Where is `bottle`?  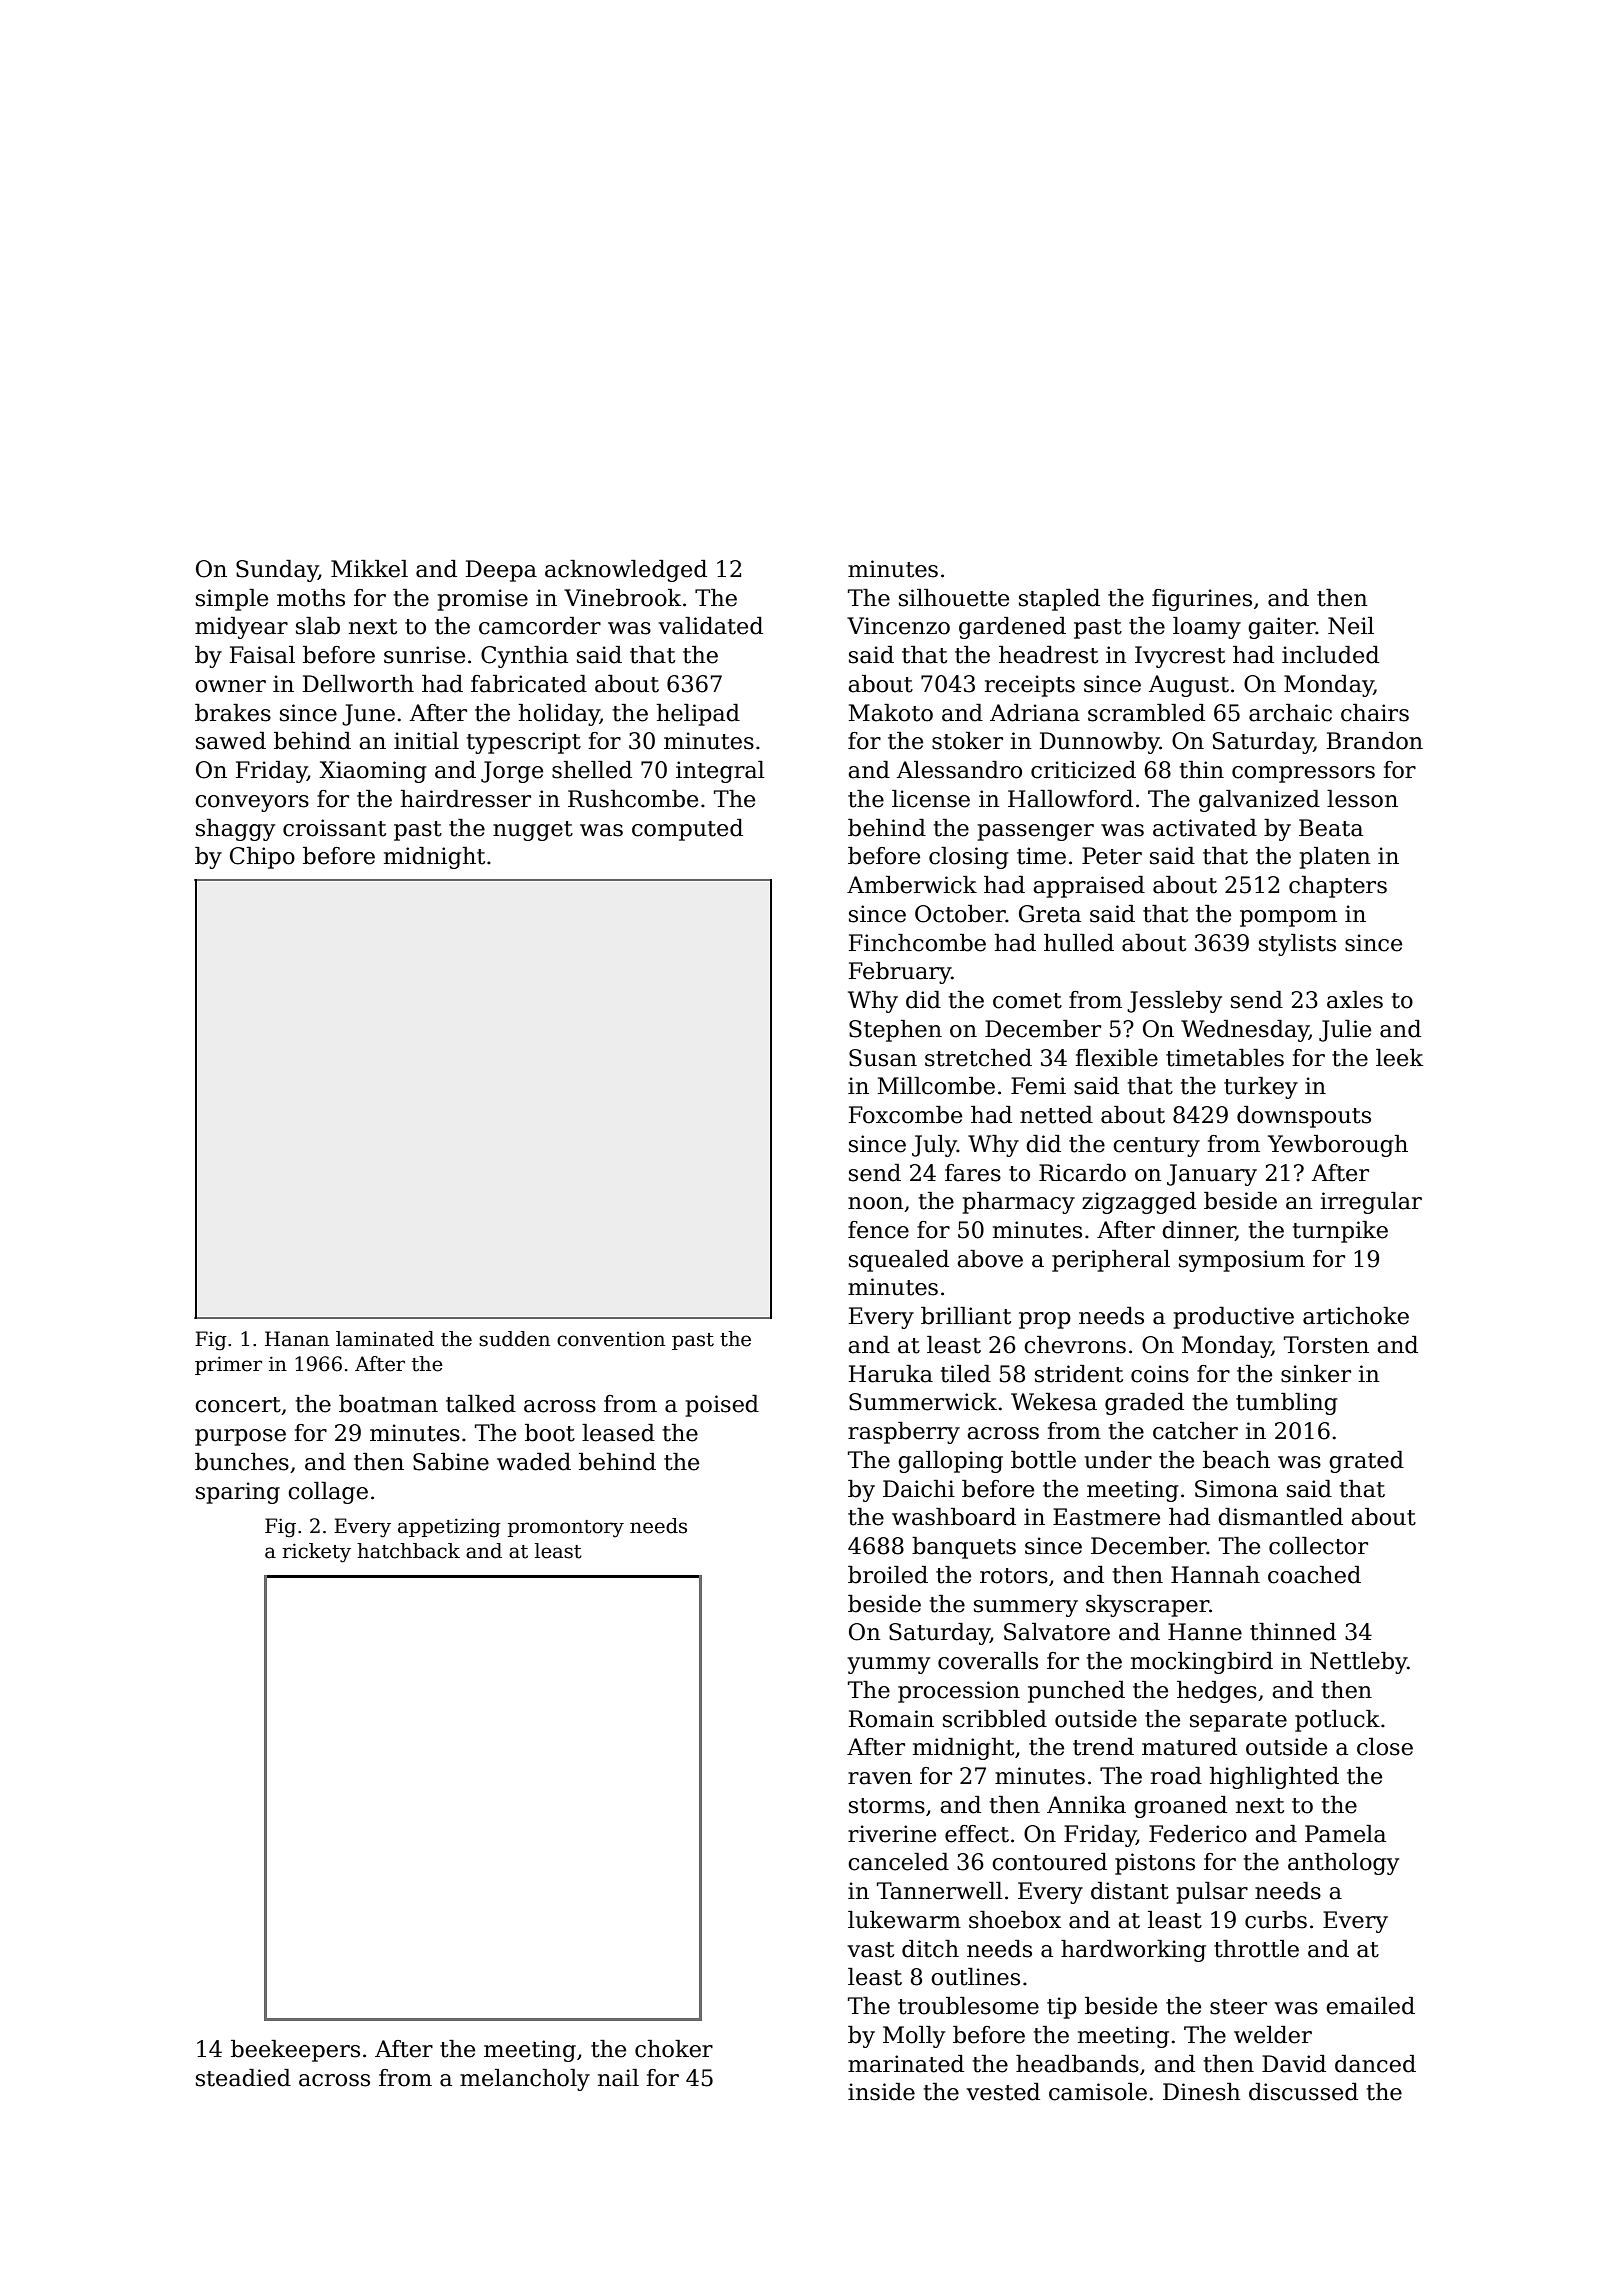
bottle is located at coordinates (1043, 1460).
